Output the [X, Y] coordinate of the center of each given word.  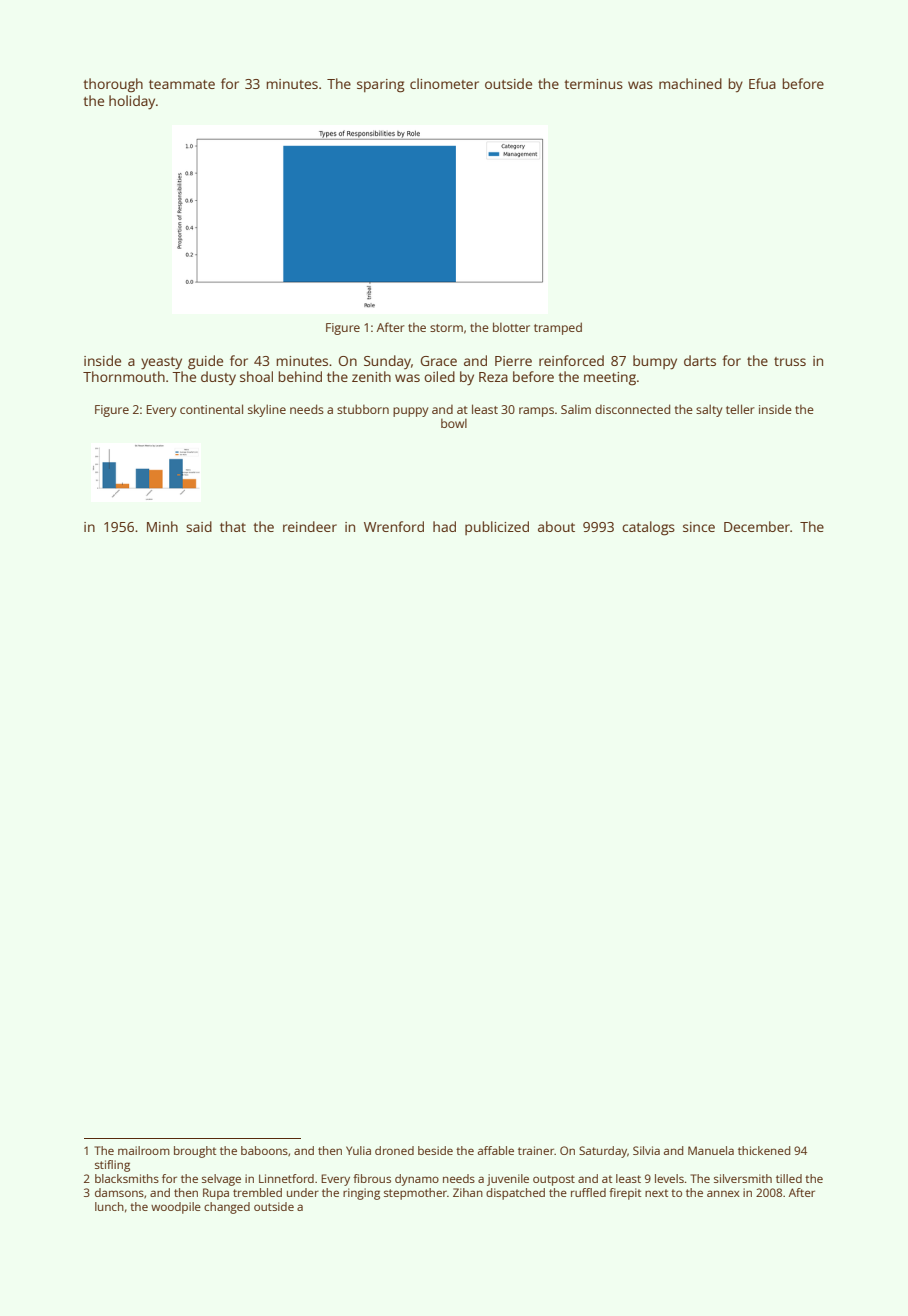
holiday [132, 102]
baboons [264, 1150]
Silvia [646, 1150]
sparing [381, 86]
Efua [762, 83]
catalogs [648, 528]
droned [394, 1150]
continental [211, 409]
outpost [554, 1180]
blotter [511, 327]
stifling [112, 1166]
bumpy [655, 362]
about [556, 526]
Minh [162, 526]
